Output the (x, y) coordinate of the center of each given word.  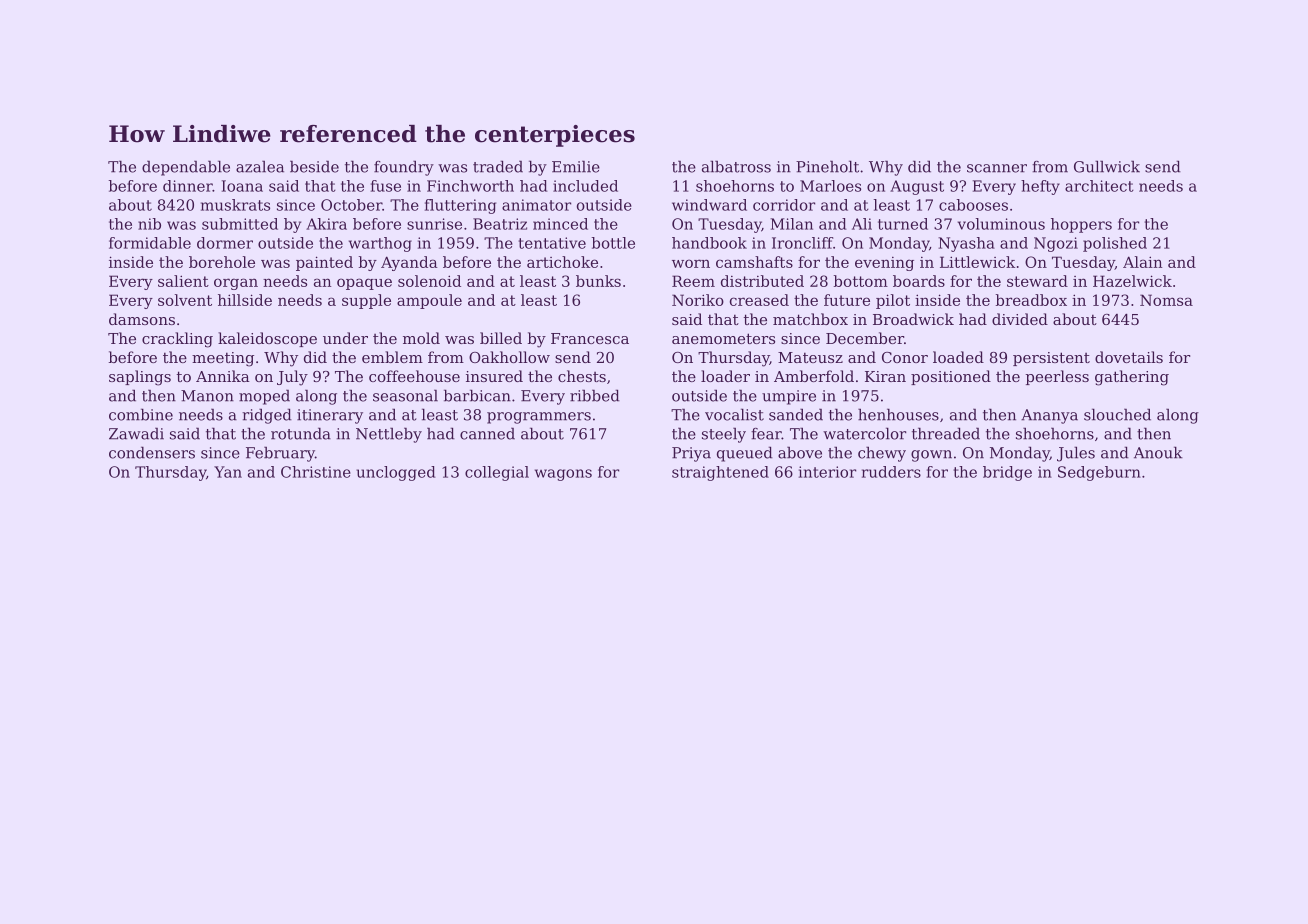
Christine (316, 472)
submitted (240, 224)
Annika (223, 376)
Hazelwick (1132, 281)
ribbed (595, 395)
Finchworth (470, 186)
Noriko (698, 300)
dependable (186, 168)
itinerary (330, 416)
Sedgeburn (1099, 473)
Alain (1142, 262)
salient (183, 281)
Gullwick (1107, 166)
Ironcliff (802, 243)
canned (487, 433)
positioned (951, 377)
